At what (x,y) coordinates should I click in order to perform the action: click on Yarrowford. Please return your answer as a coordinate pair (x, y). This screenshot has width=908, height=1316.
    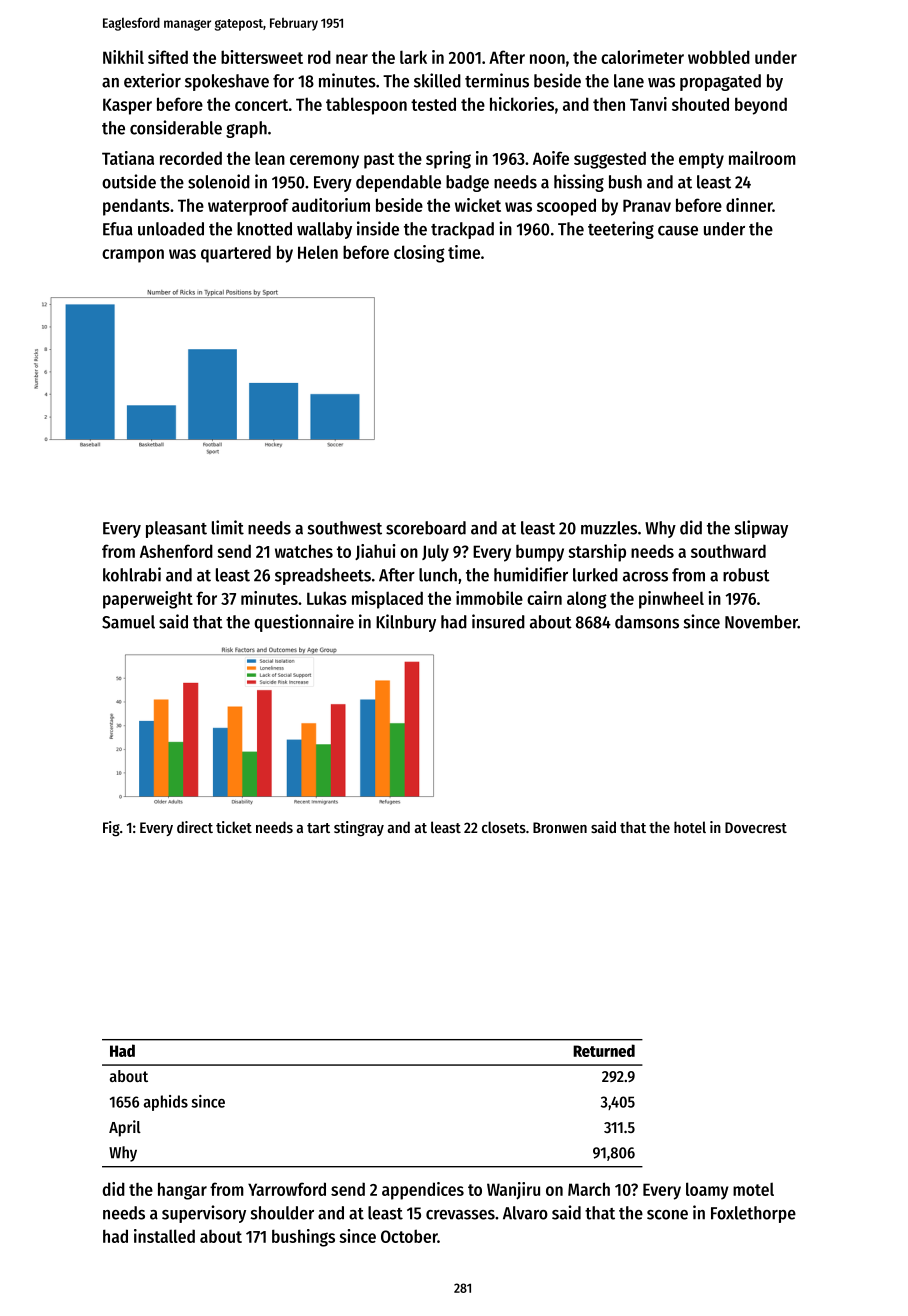
    Looking at the image, I should click on (287, 1189).
